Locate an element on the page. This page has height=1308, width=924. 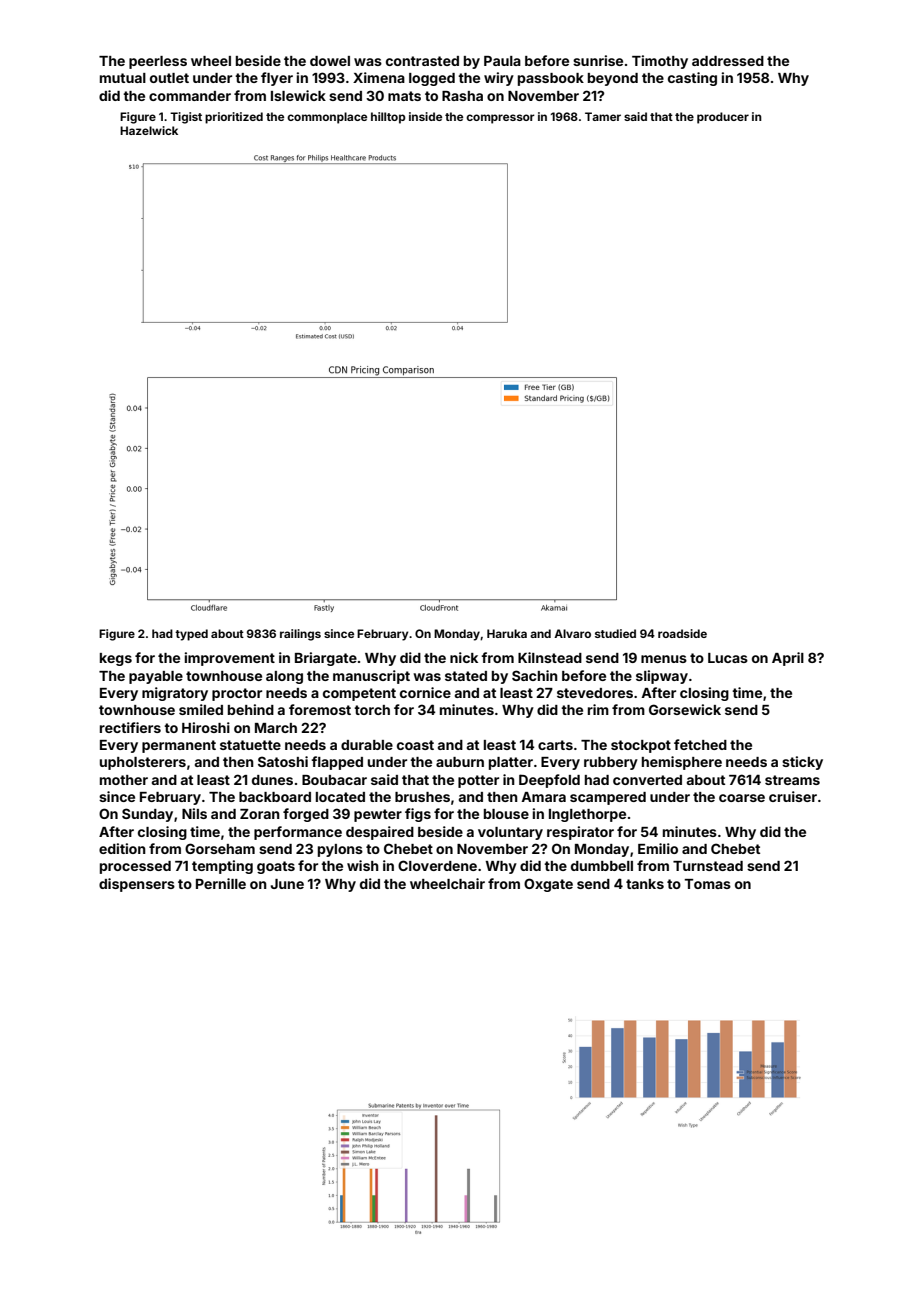
Tamer is located at coordinates (603, 116).
